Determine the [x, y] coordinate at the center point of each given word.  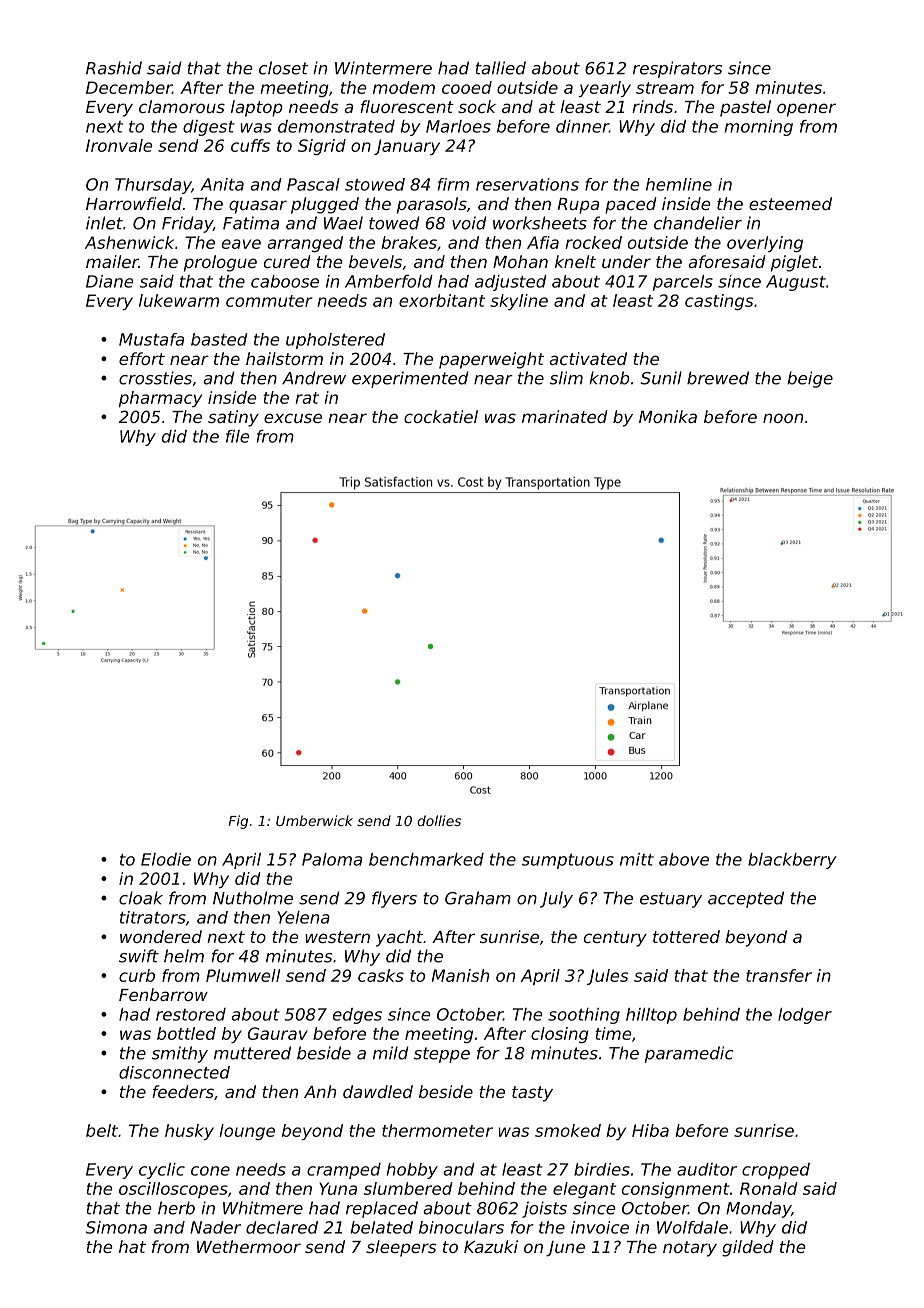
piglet [794, 263]
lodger [805, 1016]
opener [806, 110]
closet [283, 68]
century [615, 939]
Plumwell [243, 975]
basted [219, 339]
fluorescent [407, 106]
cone [210, 1171]
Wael [343, 223]
